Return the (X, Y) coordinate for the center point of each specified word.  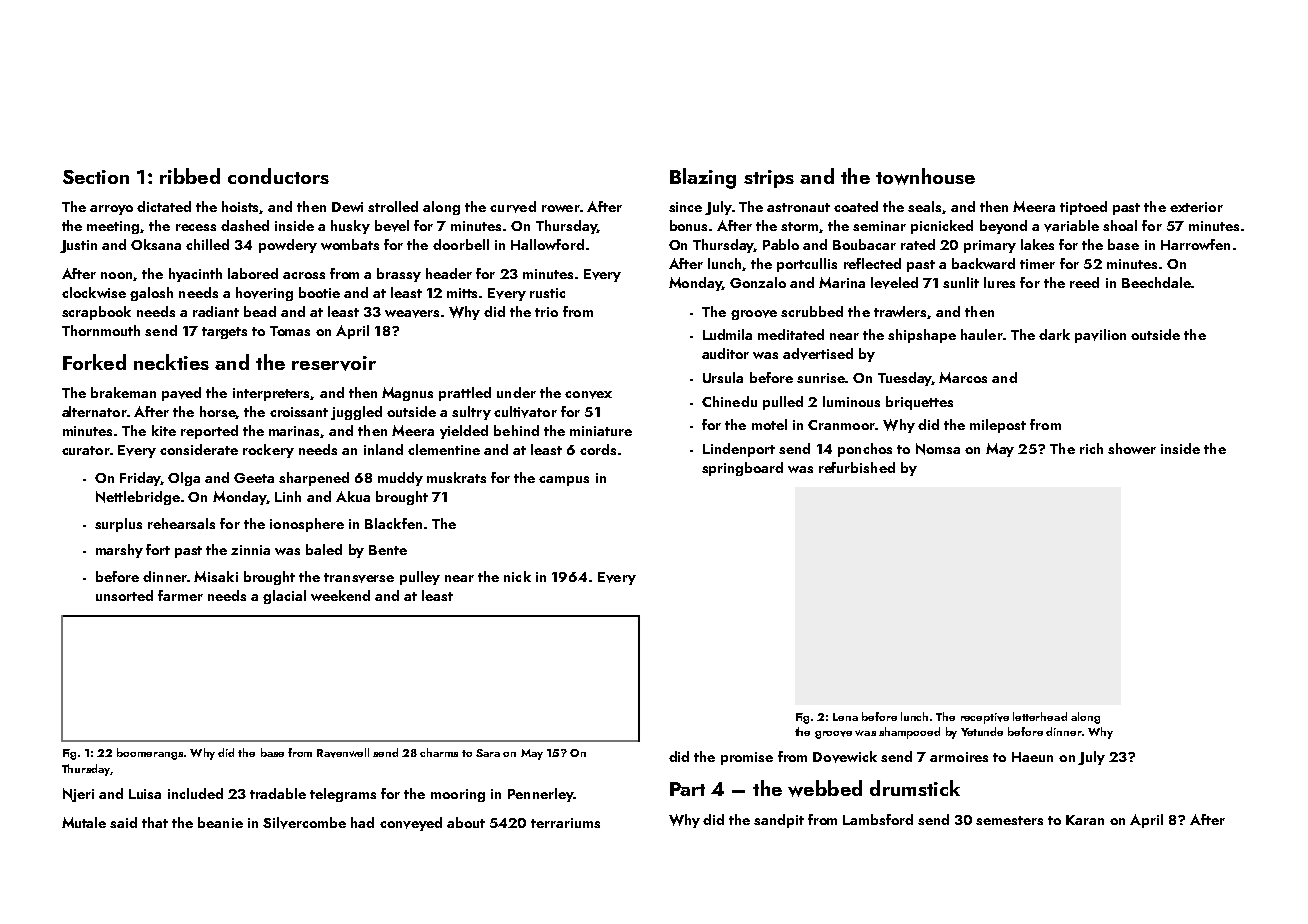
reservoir (334, 363)
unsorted (124, 595)
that (155, 822)
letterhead (1040, 716)
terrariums (565, 823)
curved (513, 207)
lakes (1037, 244)
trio (546, 312)
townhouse (925, 176)
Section (96, 177)
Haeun (1032, 757)
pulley (420, 578)
